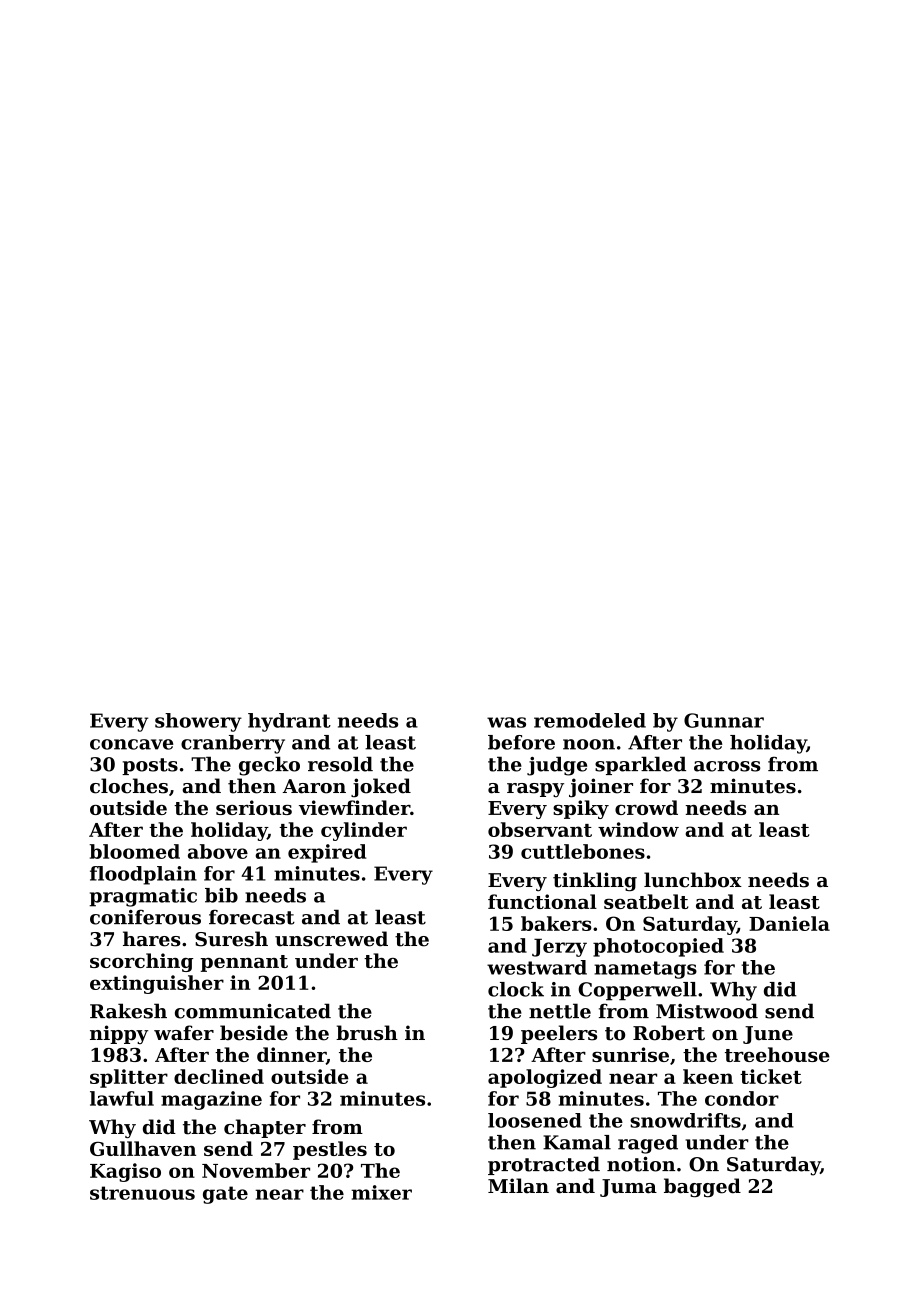  I want to click on Gunnar, so click(724, 720).
